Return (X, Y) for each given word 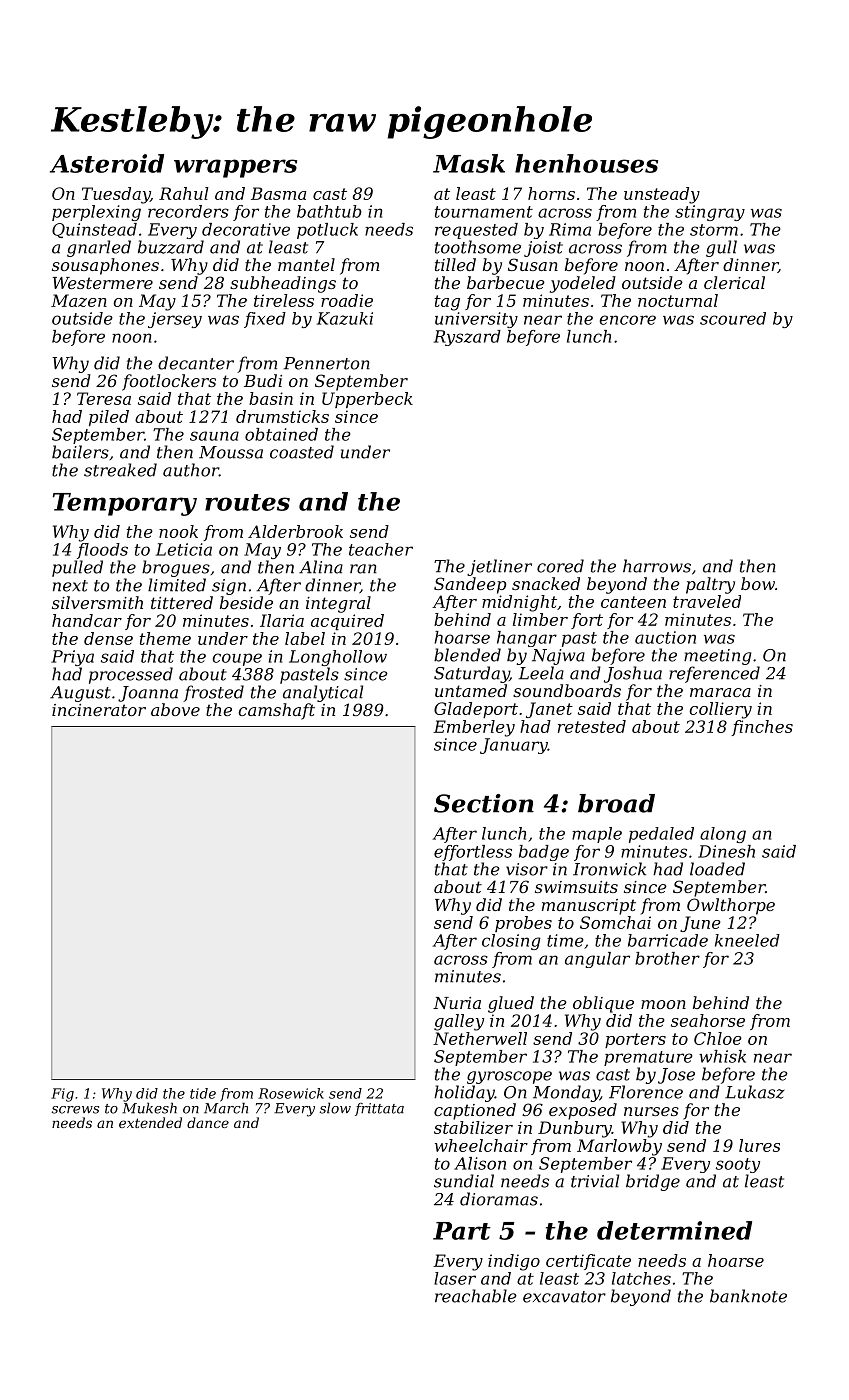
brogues (176, 568)
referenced (714, 674)
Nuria (457, 1003)
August (80, 694)
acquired (347, 622)
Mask (469, 163)
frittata (379, 1109)
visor (527, 869)
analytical (323, 693)
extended (150, 1122)
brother (667, 958)
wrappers (235, 168)
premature (648, 1058)
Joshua (633, 674)
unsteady (662, 195)
